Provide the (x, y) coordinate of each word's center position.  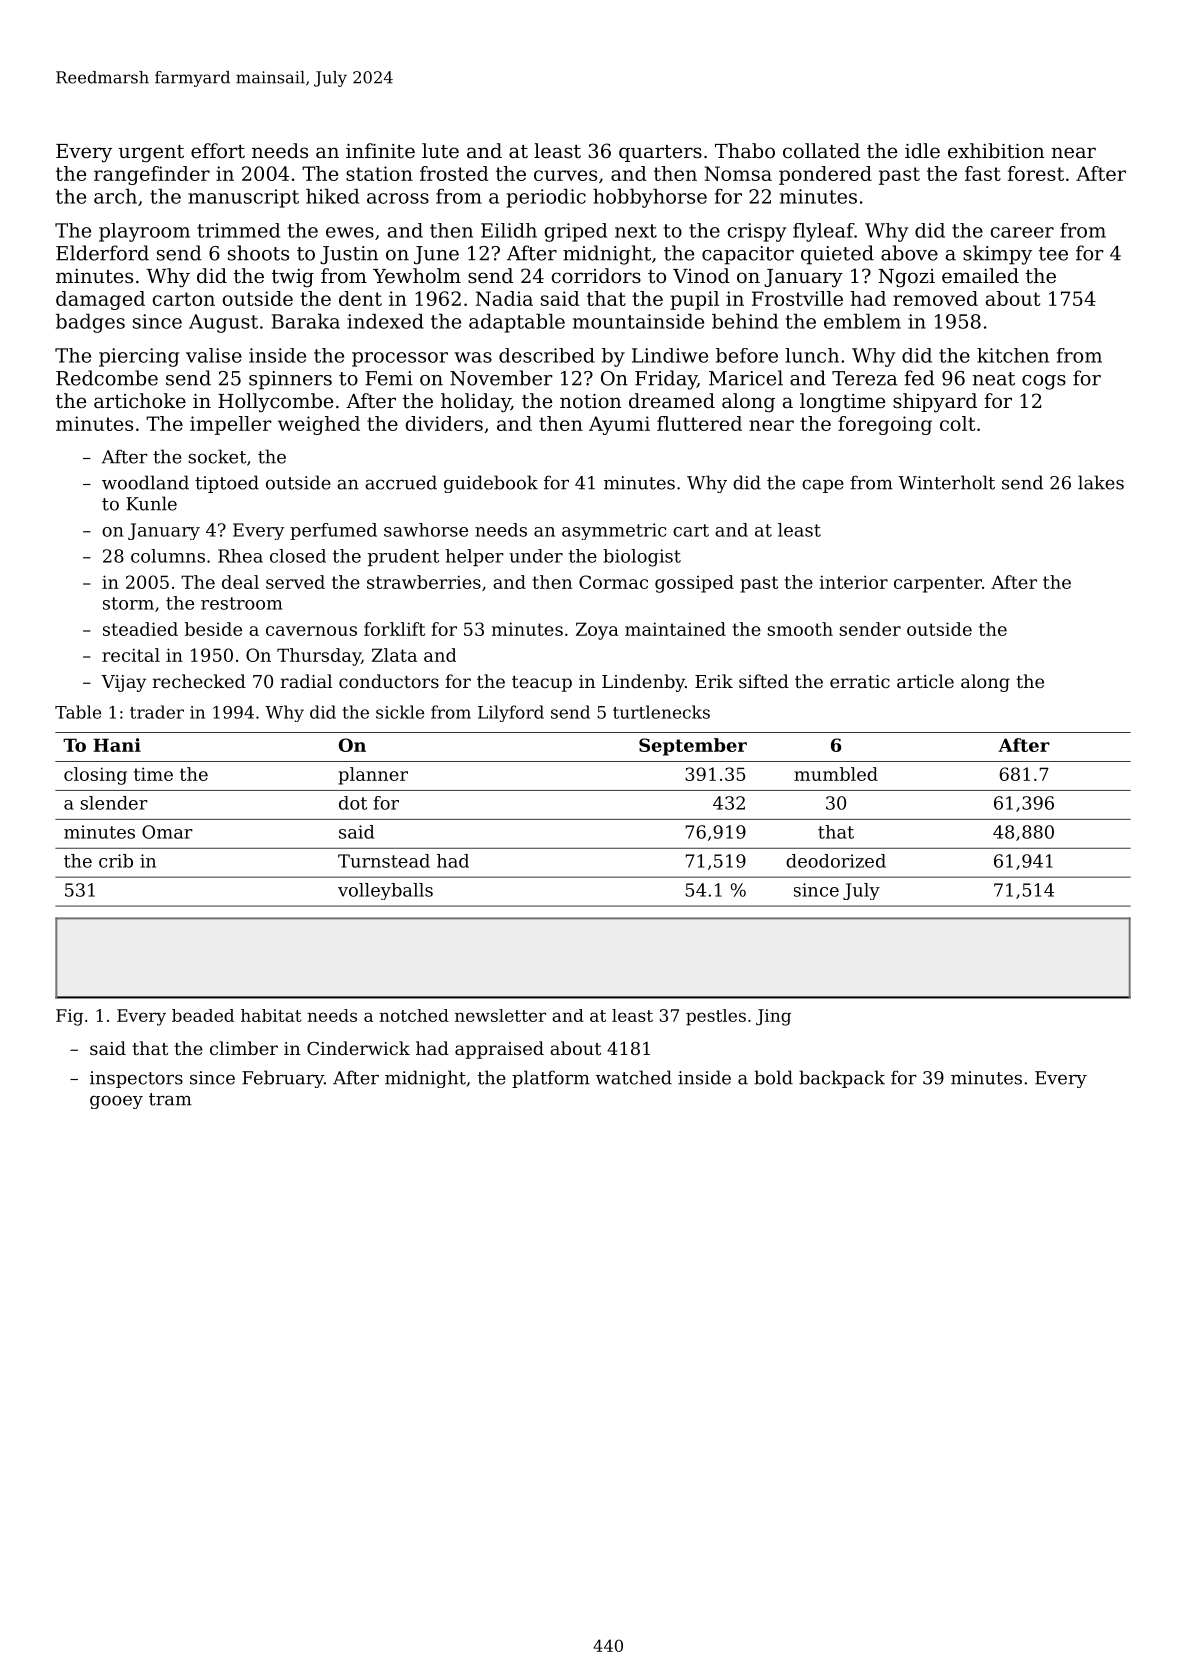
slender (114, 803)
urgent (151, 154)
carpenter (938, 584)
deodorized (836, 861)
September (693, 747)
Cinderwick (358, 1048)
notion (590, 401)
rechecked (199, 681)
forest (1036, 173)
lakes (1101, 482)
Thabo (745, 150)
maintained (675, 629)
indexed (385, 321)
